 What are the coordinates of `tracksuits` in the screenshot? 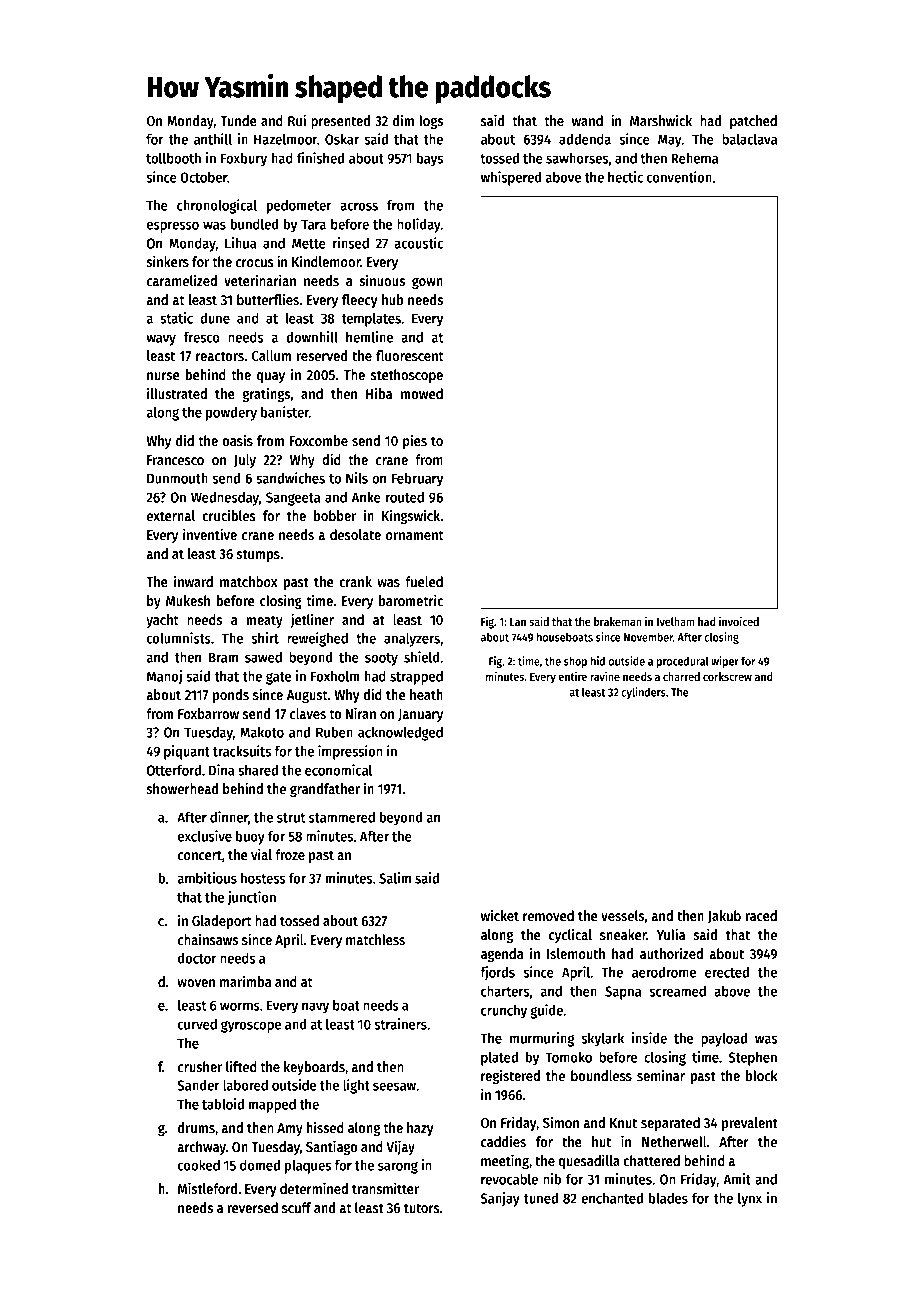 It's located at (242, 751).
